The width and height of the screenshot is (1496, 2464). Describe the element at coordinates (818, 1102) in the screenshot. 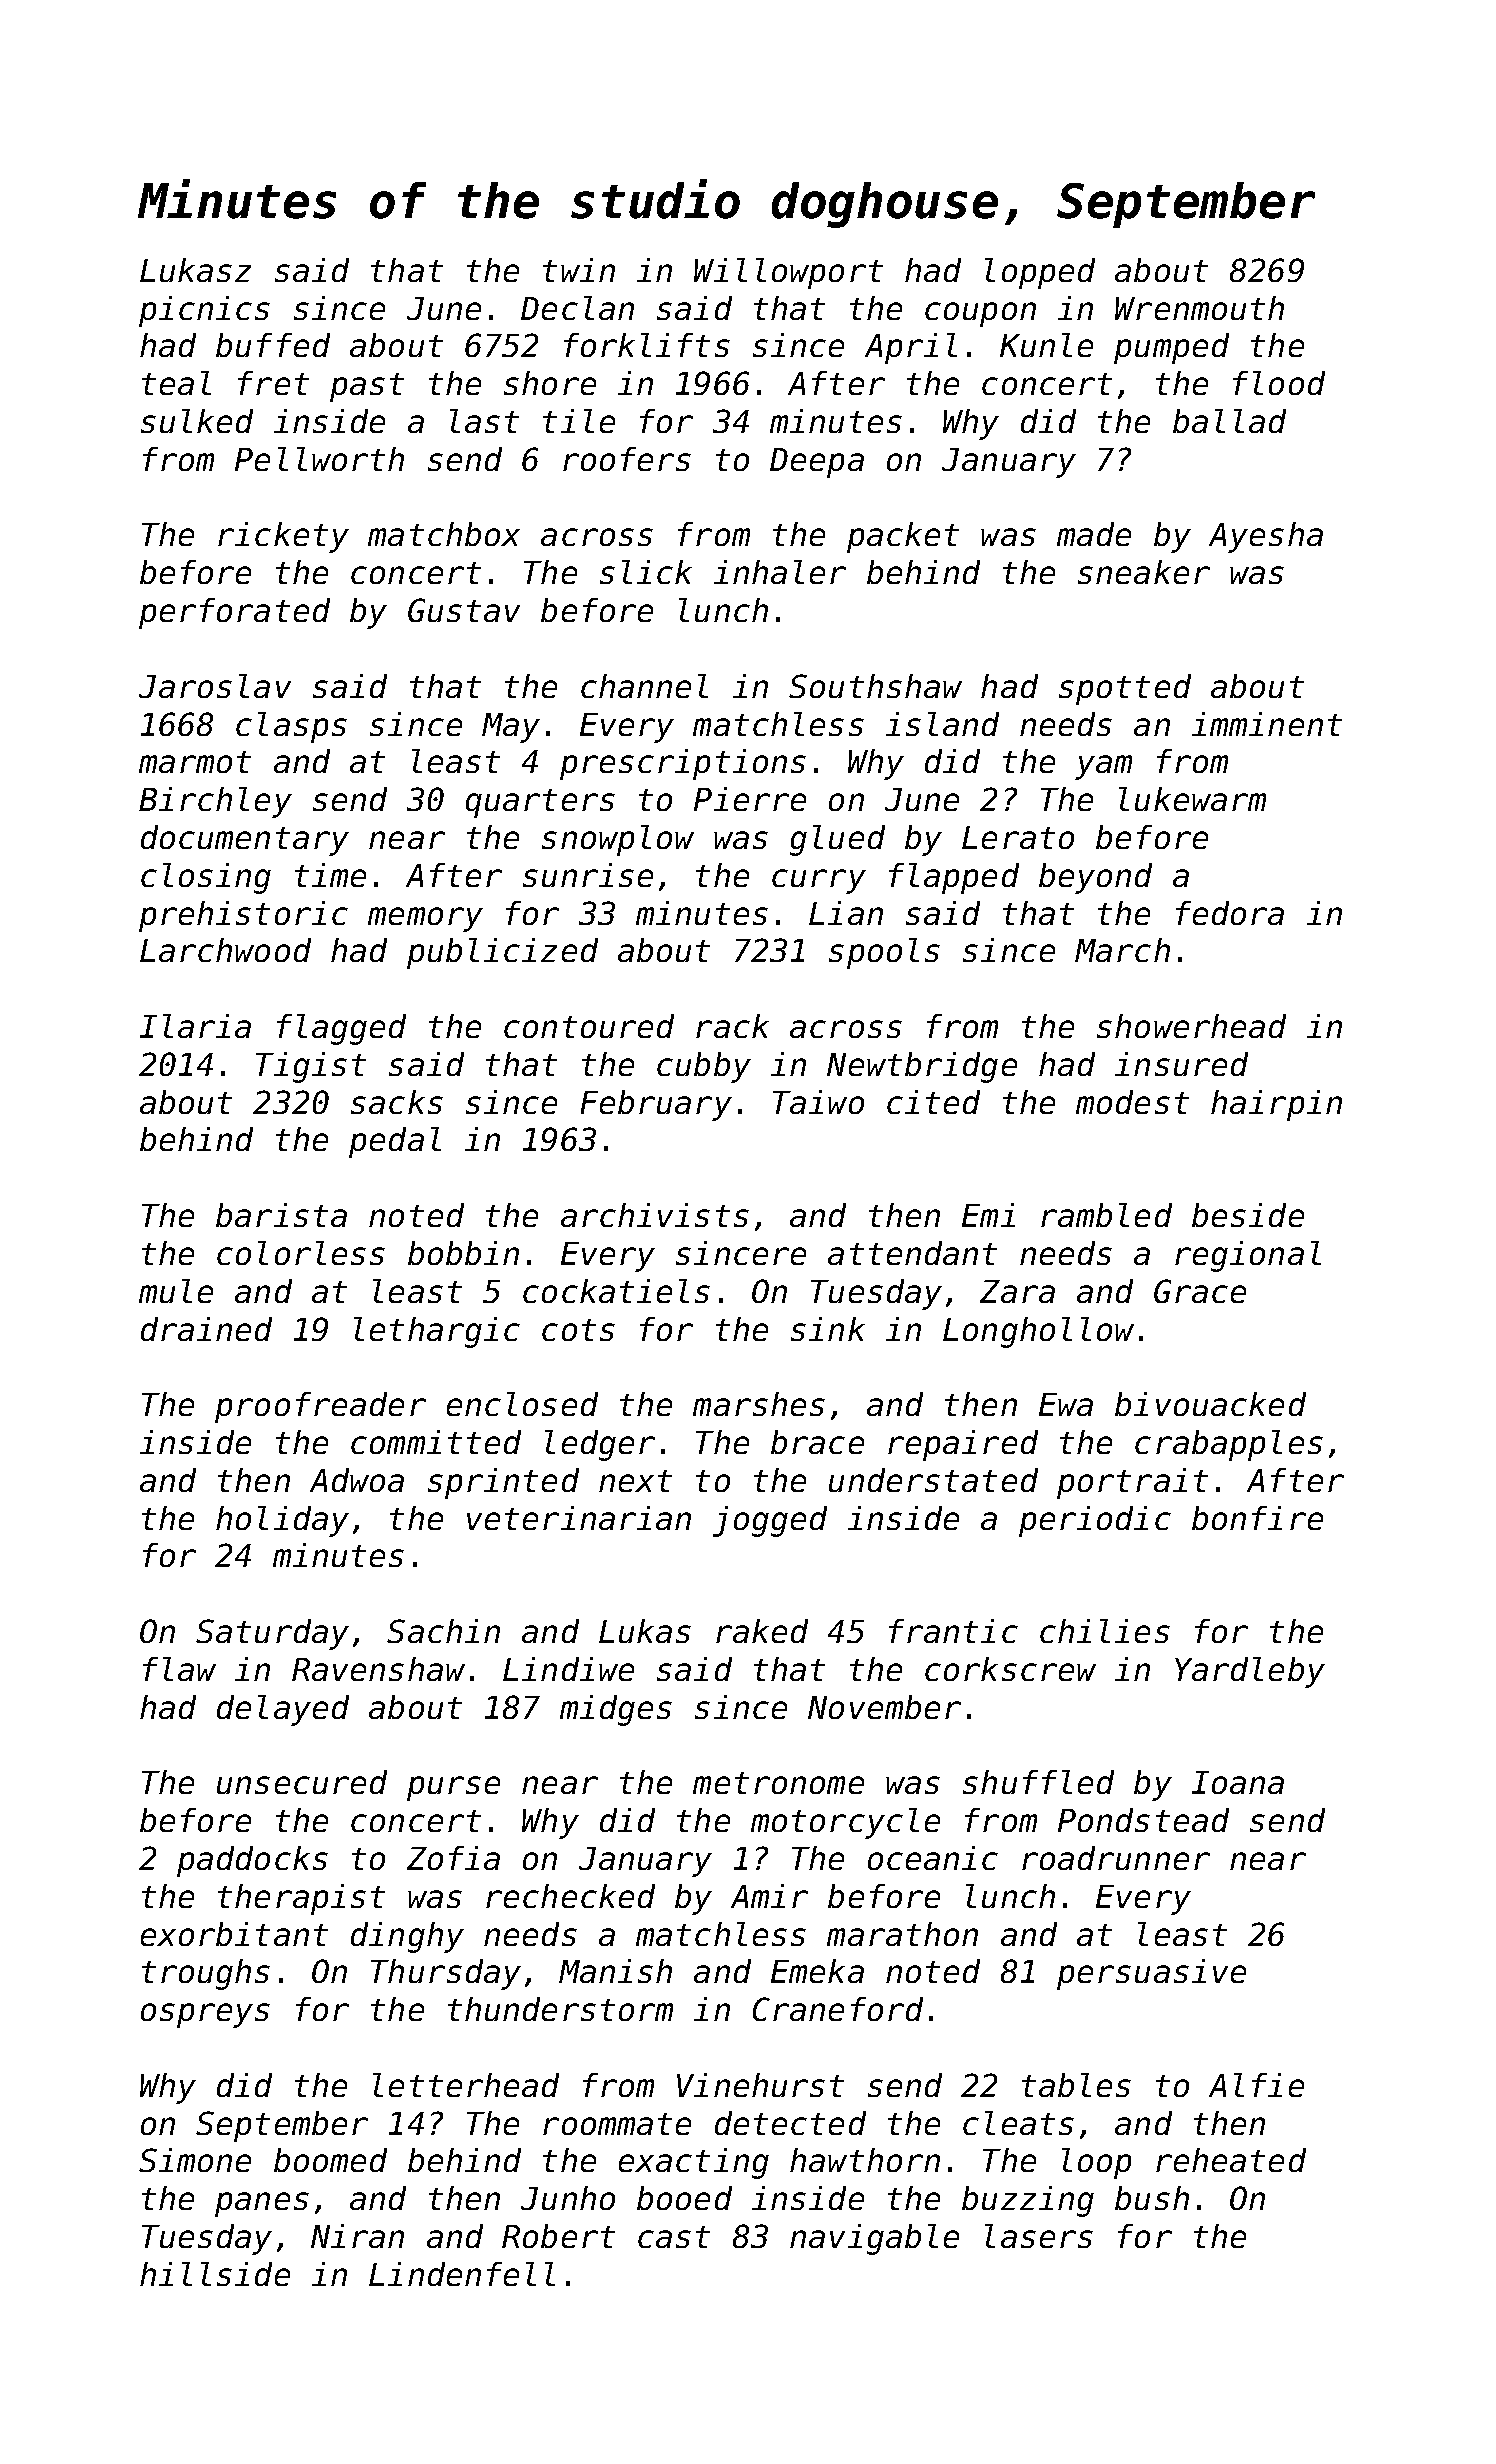

I see `Taiwo` at that location.
